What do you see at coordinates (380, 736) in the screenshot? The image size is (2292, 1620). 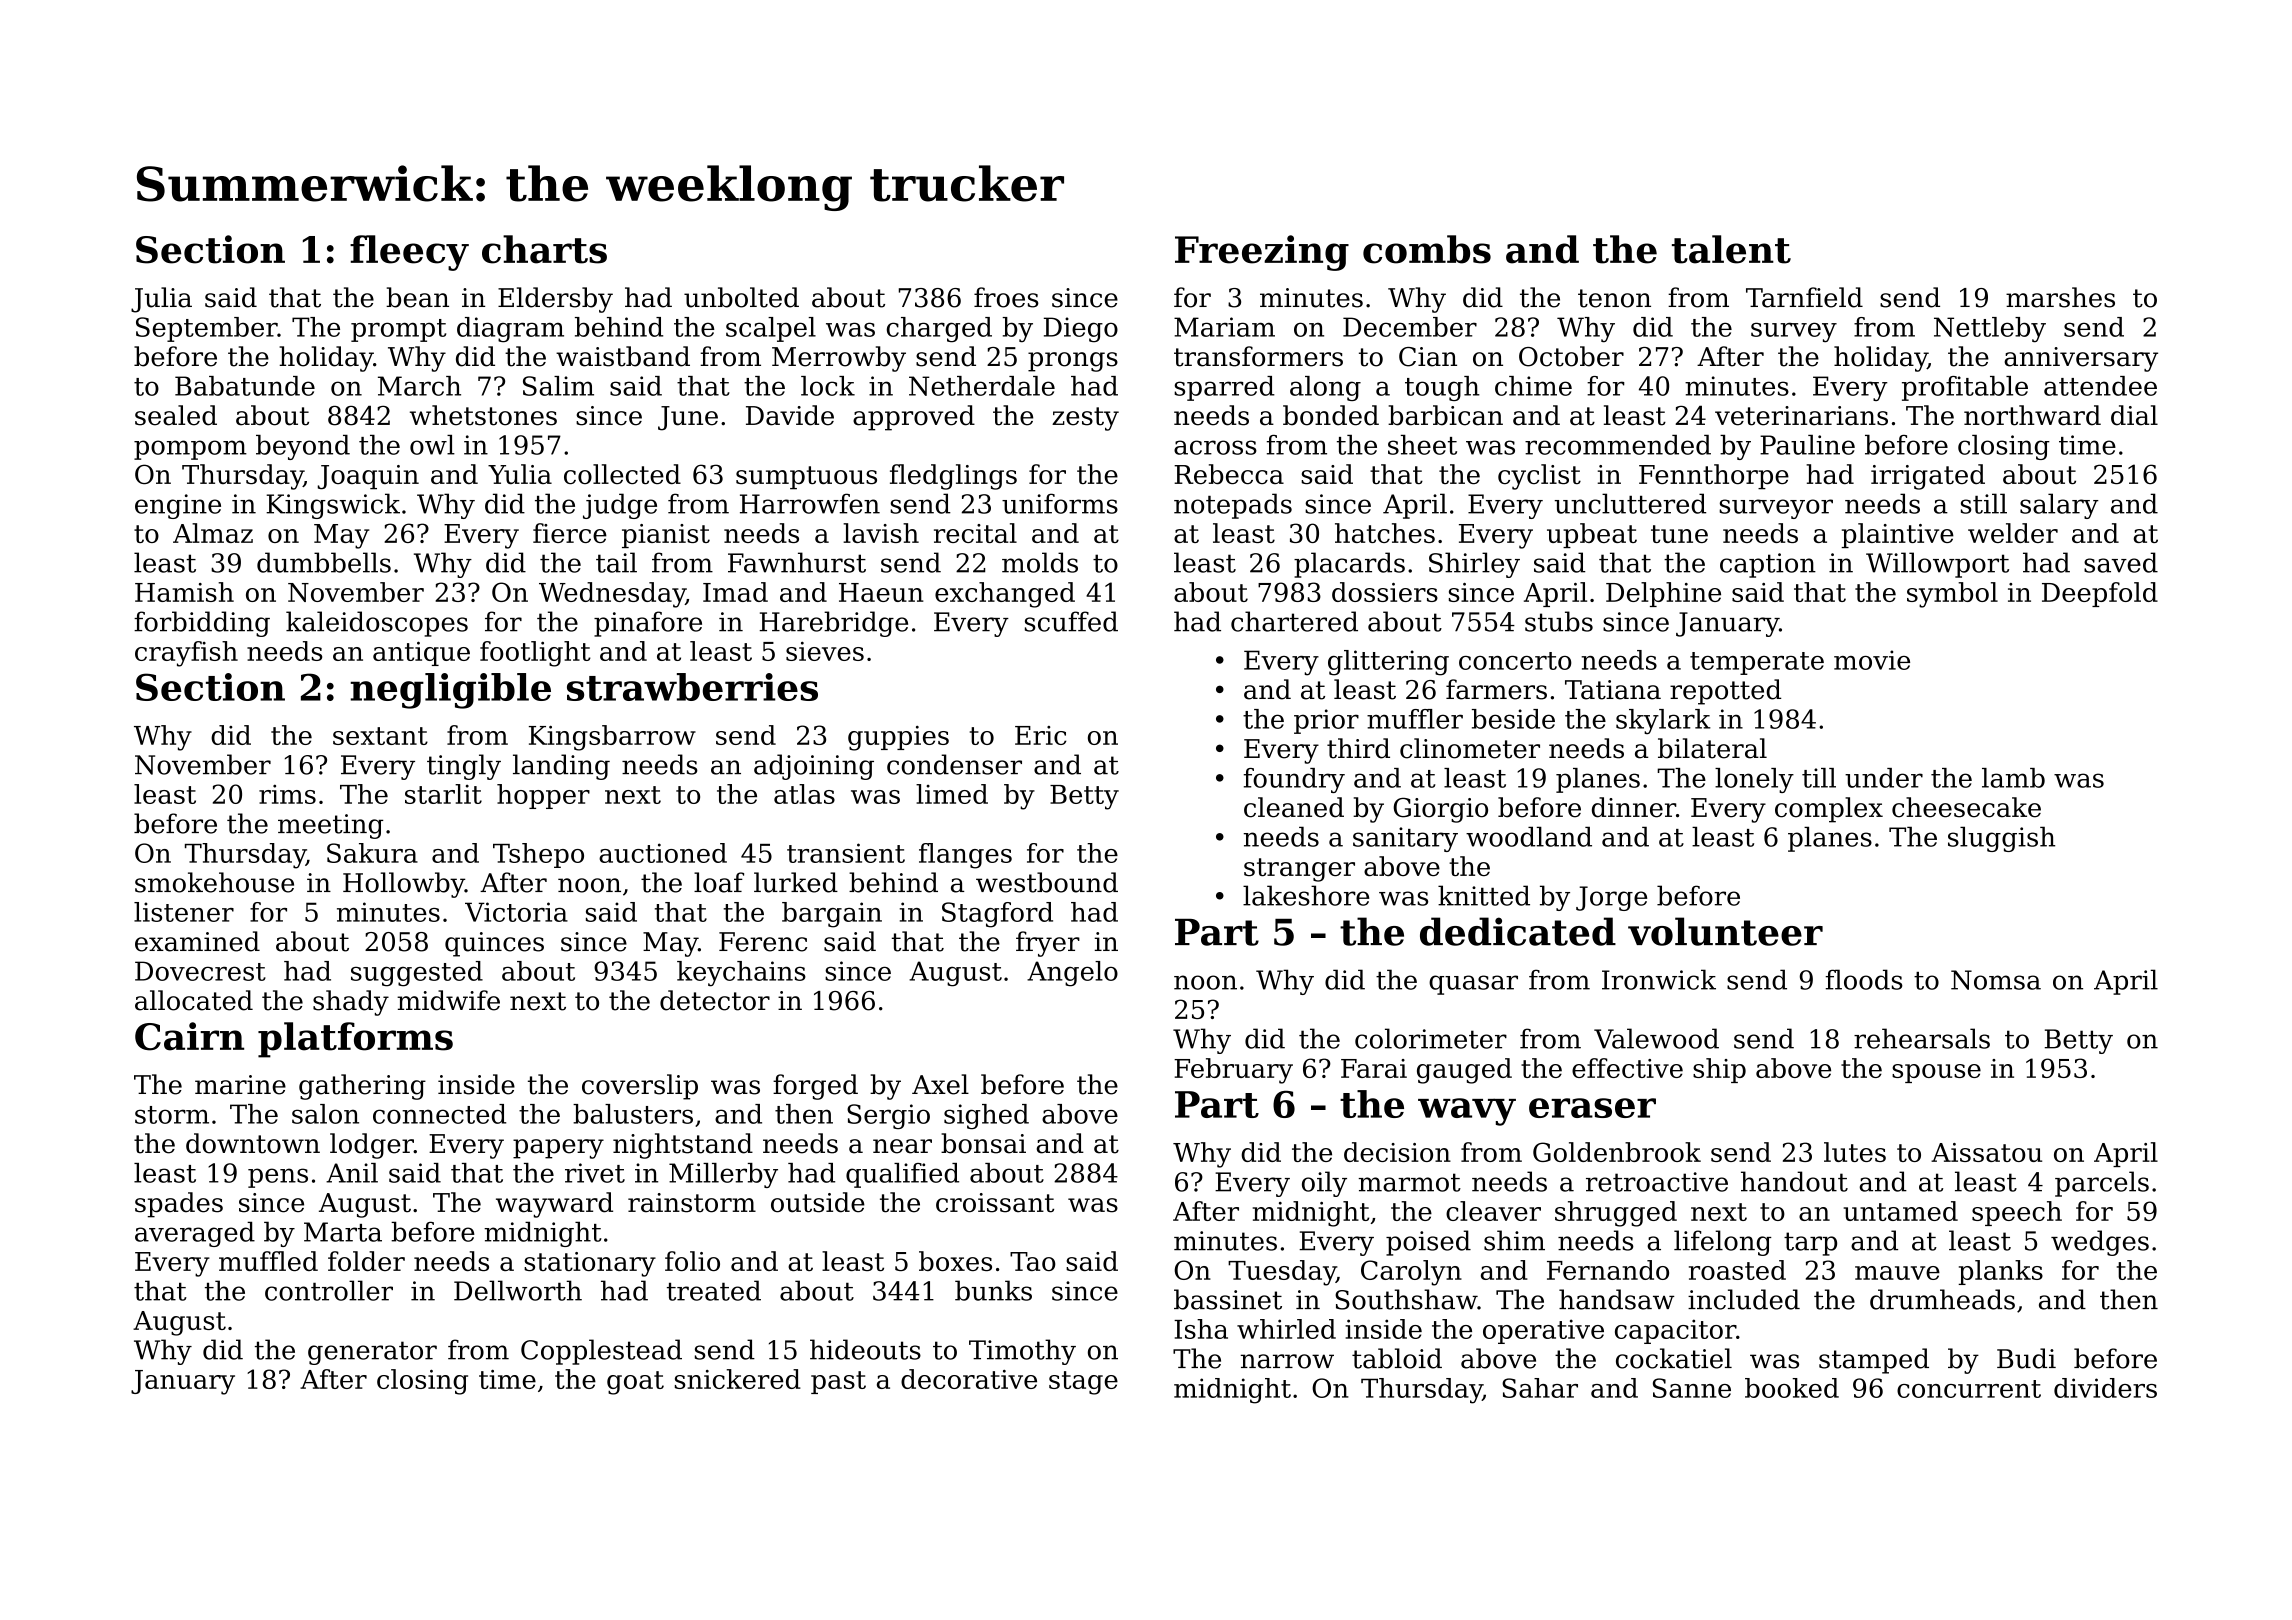 I see `sextant` at bounding box center [380, 736].
